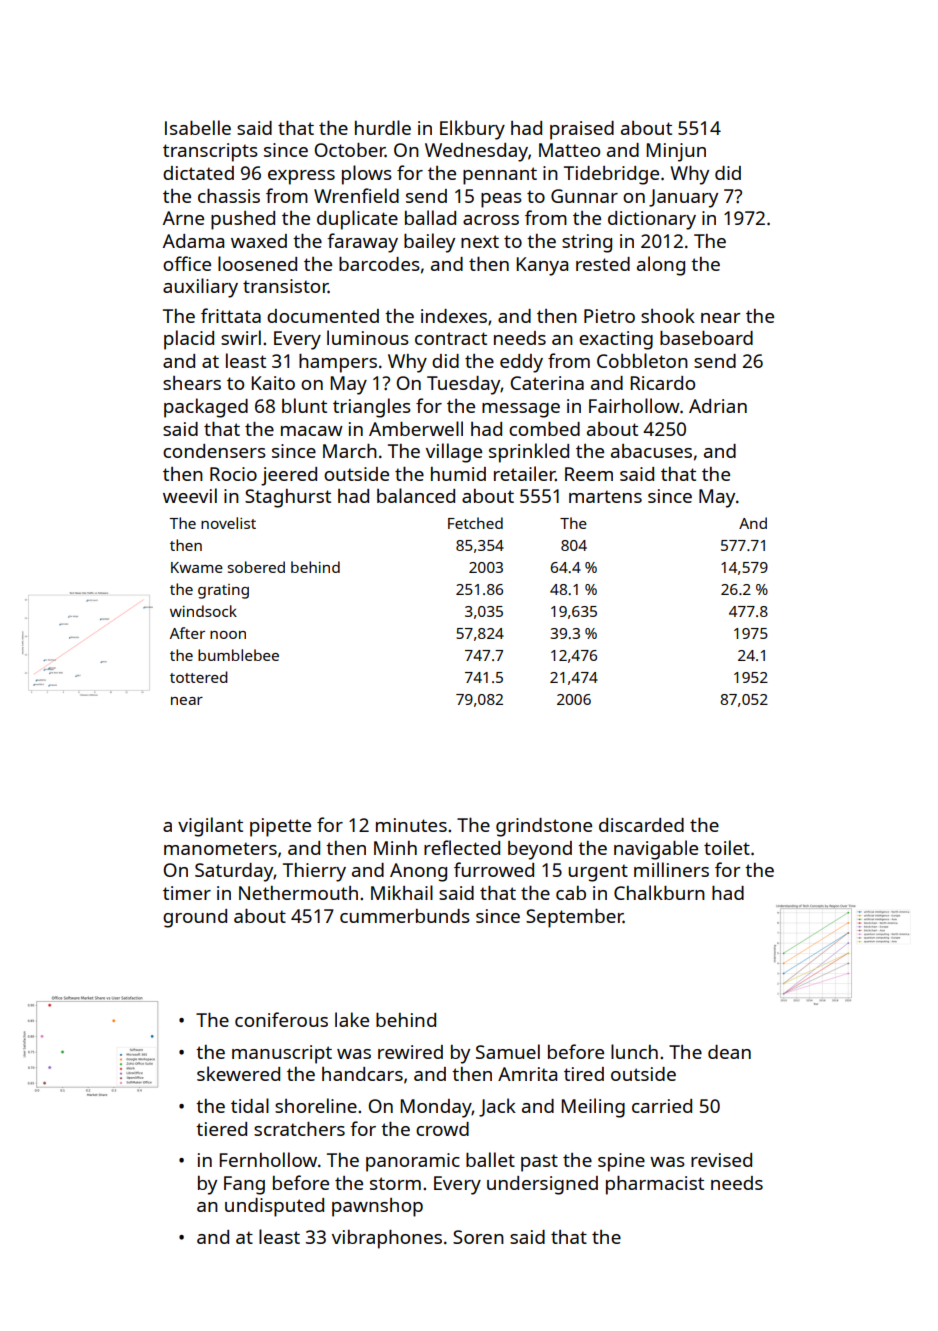 This image has height=1331, width=938. Describe the element at coordinates (582, 130) in the image. I see `praised` at that location.
